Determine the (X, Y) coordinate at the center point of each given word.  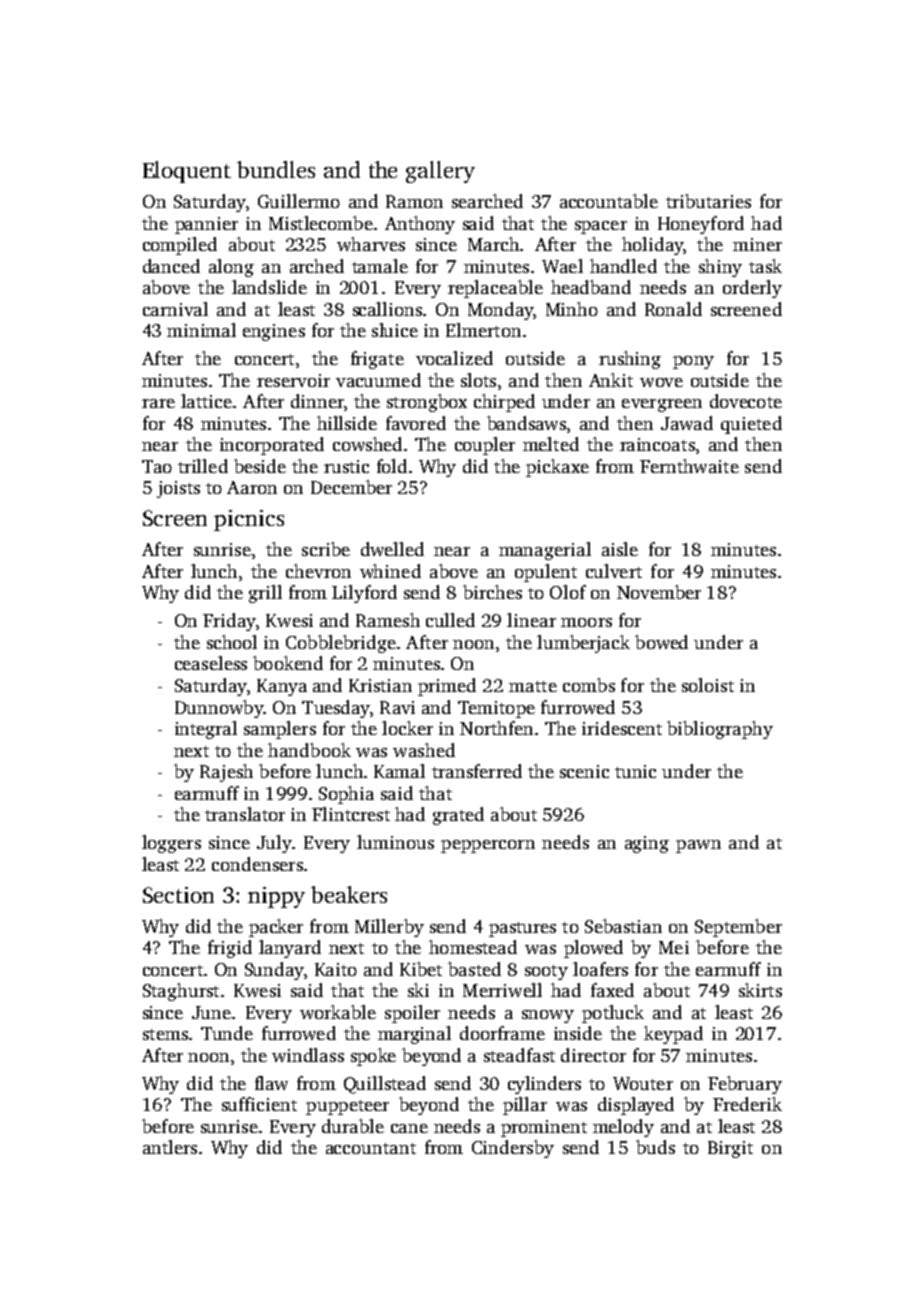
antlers (170, 1147)
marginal (414, 1035)
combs (589, 685)
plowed (593, 949)
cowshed (367, 444)
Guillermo (299, 201)
